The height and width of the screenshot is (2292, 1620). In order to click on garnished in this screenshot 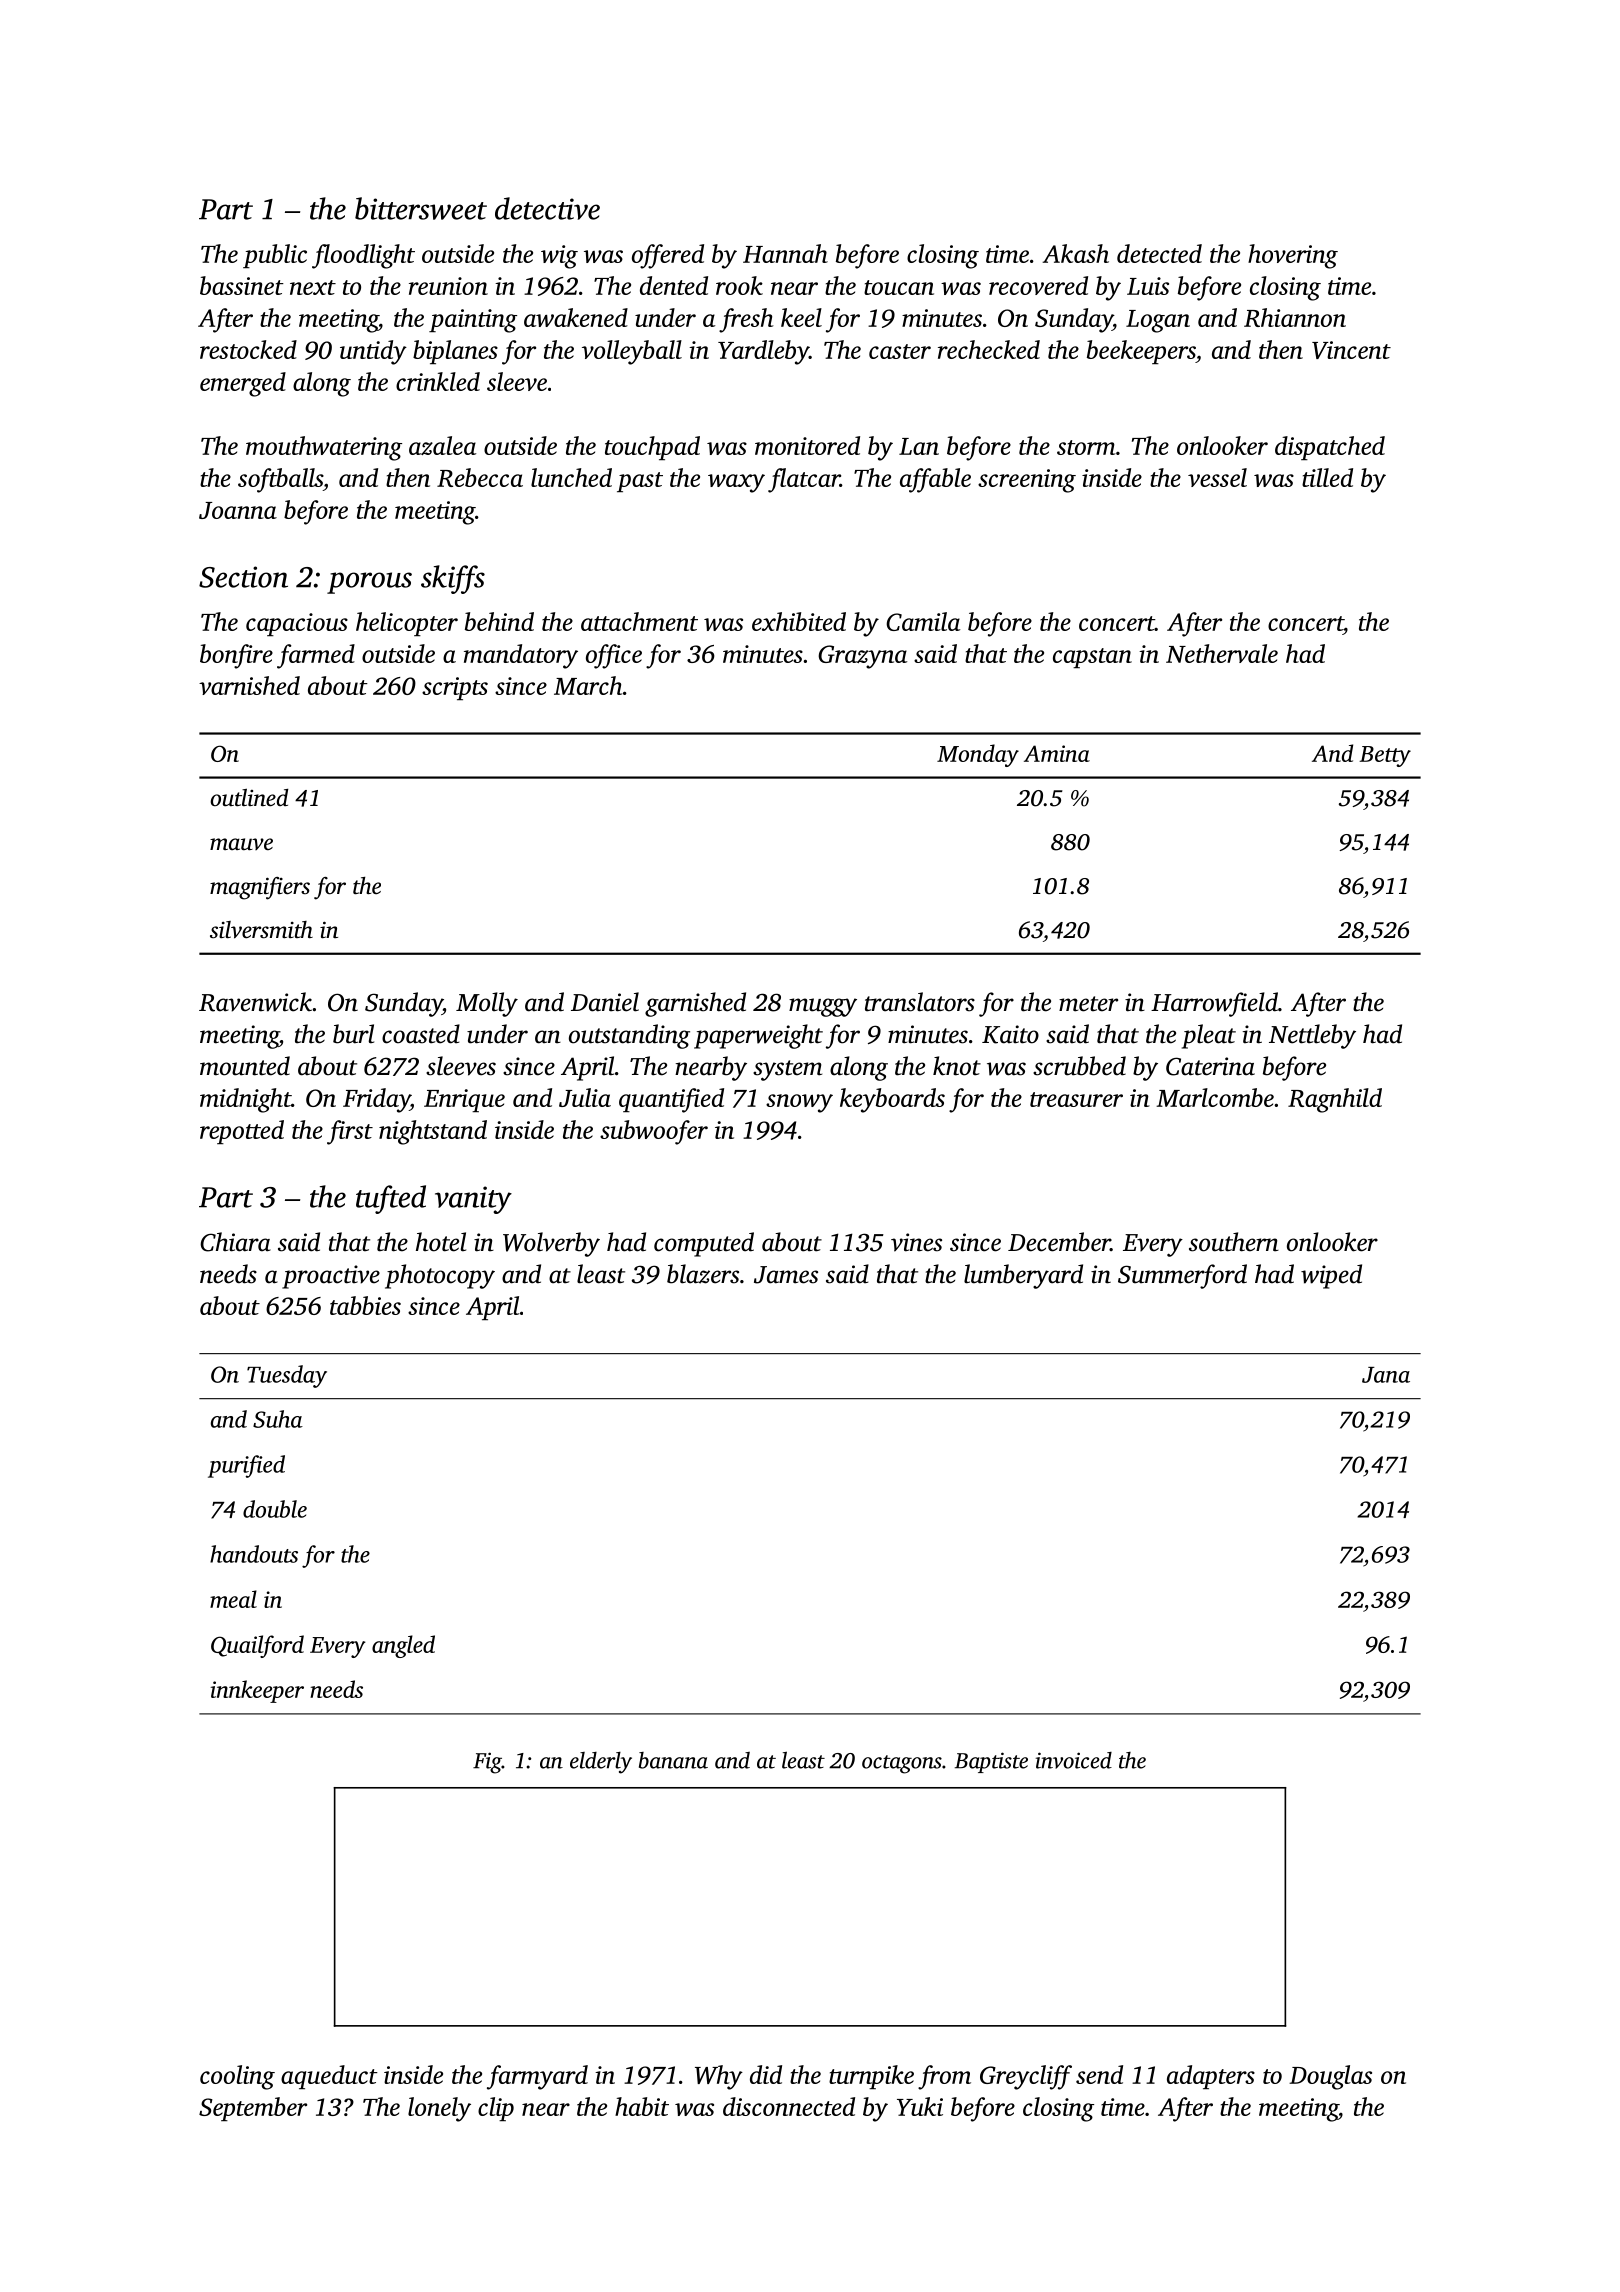, I will do `click(695, 1004)`.
